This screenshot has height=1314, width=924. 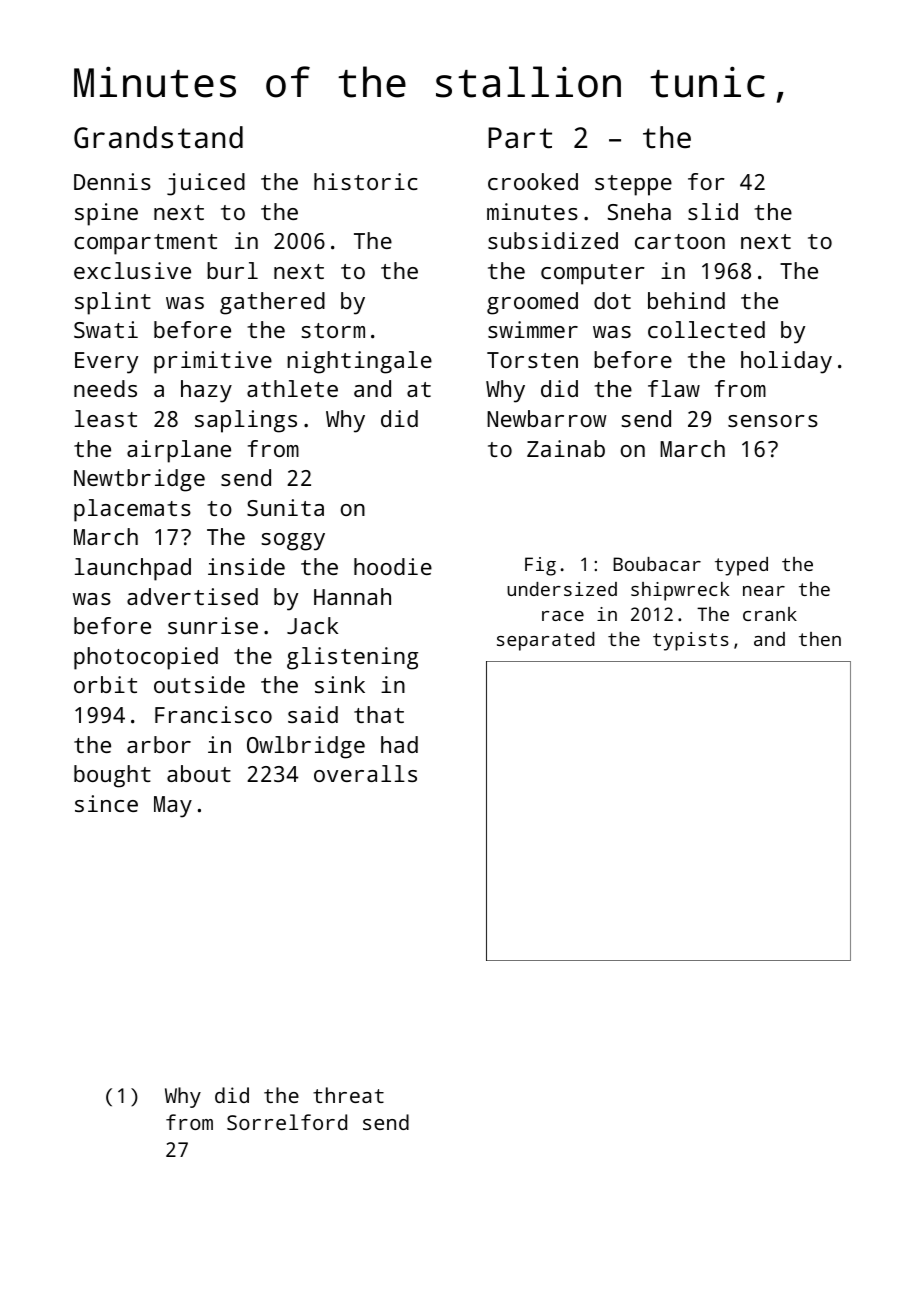 I want to click on Zainab, so click(x=566, y=448).
